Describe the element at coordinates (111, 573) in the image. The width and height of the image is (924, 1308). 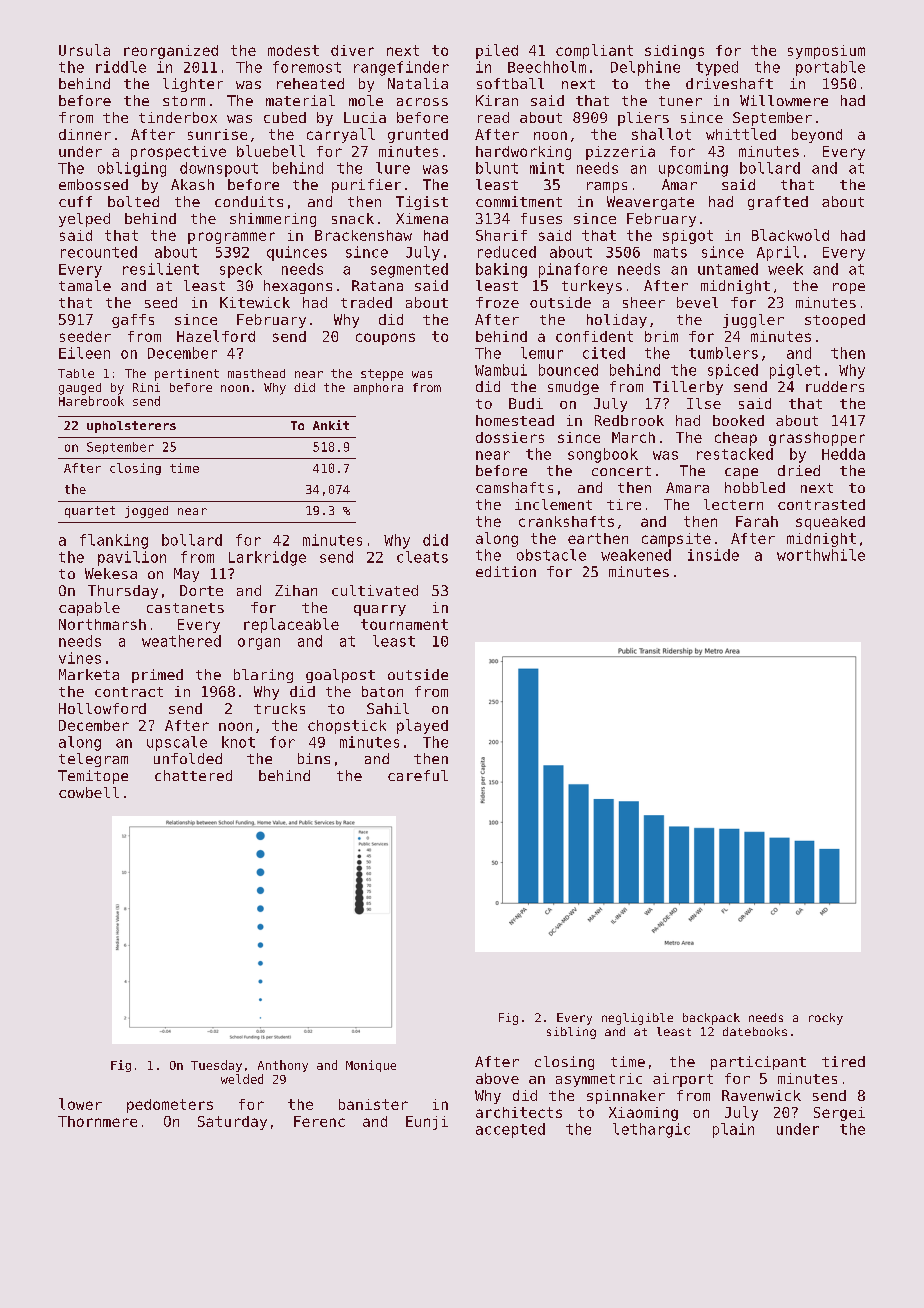
I see `Wekesa` at that location.
